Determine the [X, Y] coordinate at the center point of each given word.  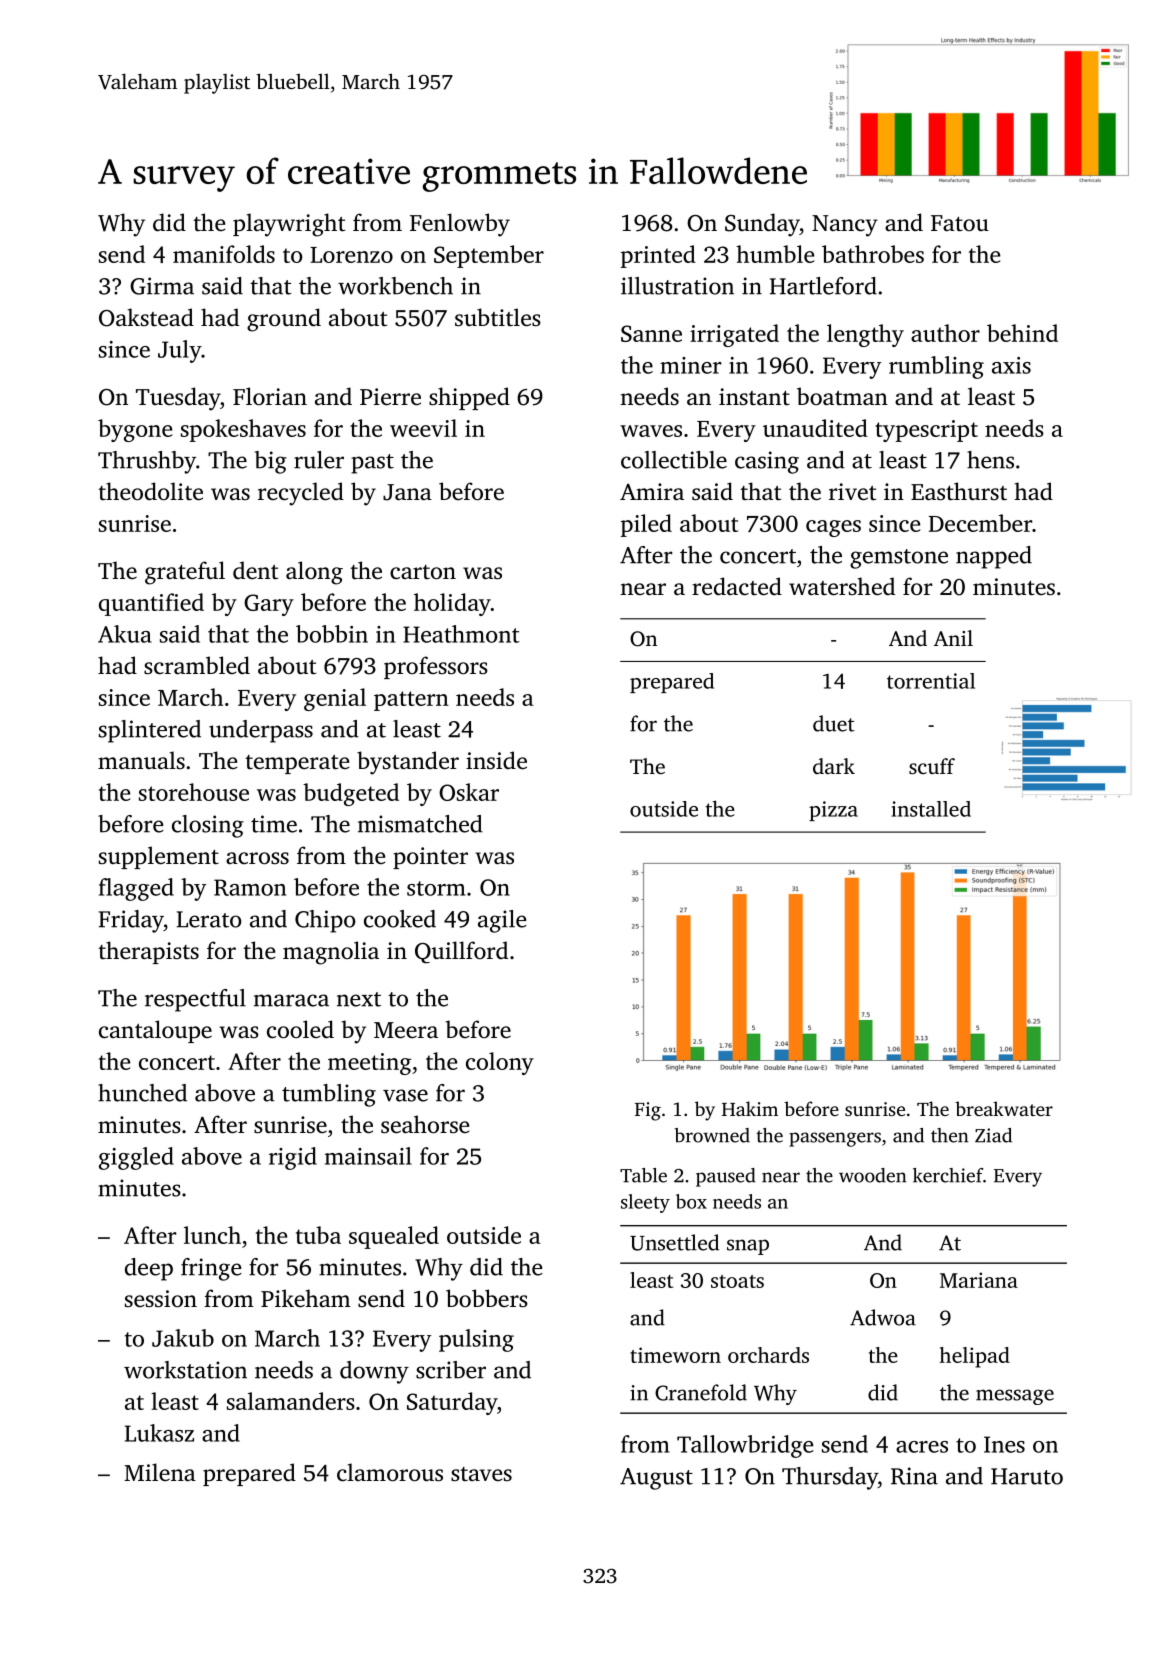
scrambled [197, 665]
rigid [293, 1158]
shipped [469, 398]
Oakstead [146, 317]
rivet [852, 492]
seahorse [425, 1124]
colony [500, 1063]
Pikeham [306, 1298]
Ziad [993, 1135]
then [949, 1135]
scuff [932, 766]
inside [496, 760]
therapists [148, 952]
